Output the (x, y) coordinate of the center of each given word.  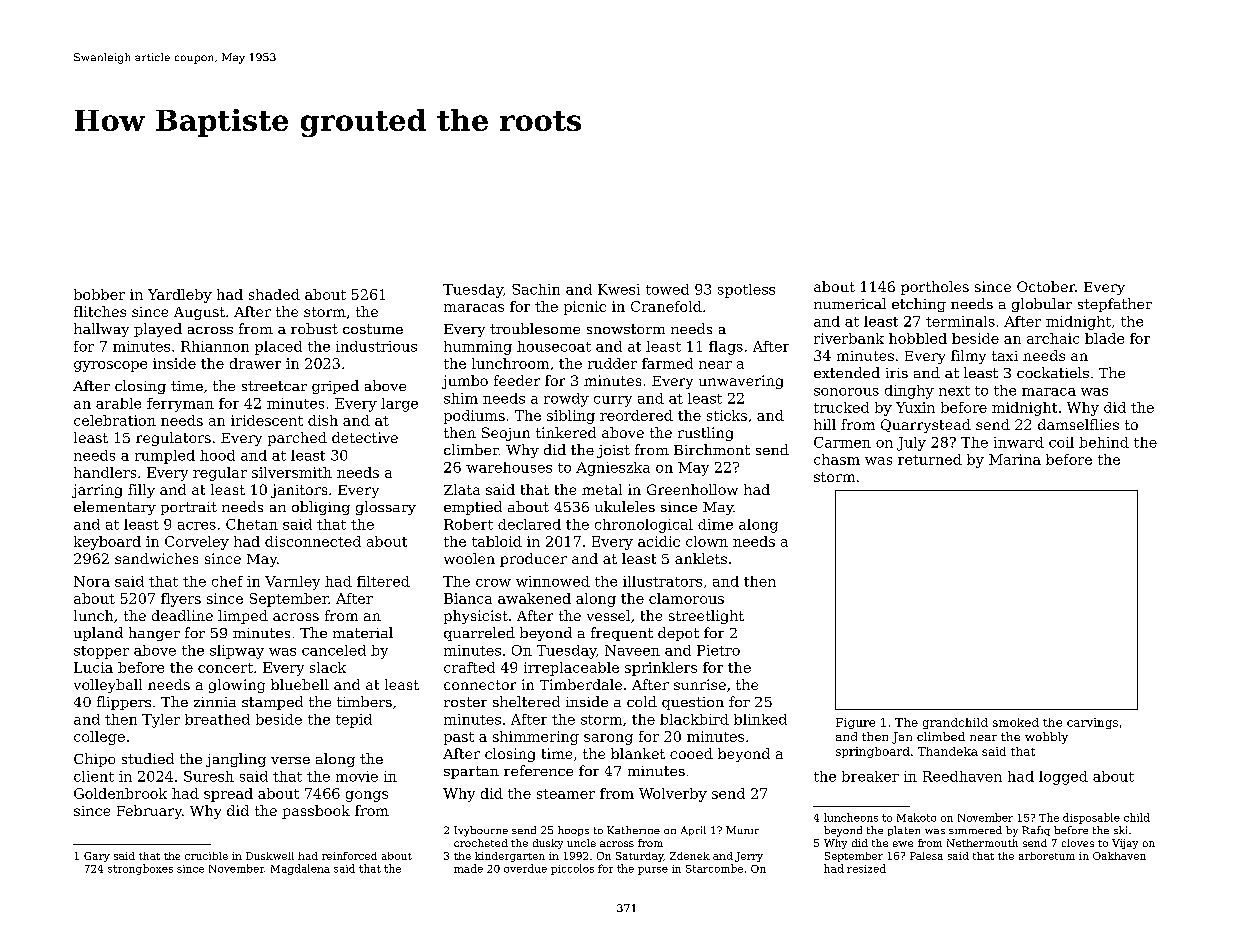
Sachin (536, 289)
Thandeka (948, 751)
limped (243, 617)
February (149, 812)
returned (930, 459)
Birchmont (712, 449)
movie (357, 776)
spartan (471, 772)
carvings (1092, 723)
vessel (608, 615)
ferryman (180, 405)
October (1046, 286)
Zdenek (690, 856)
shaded (274, 294)
